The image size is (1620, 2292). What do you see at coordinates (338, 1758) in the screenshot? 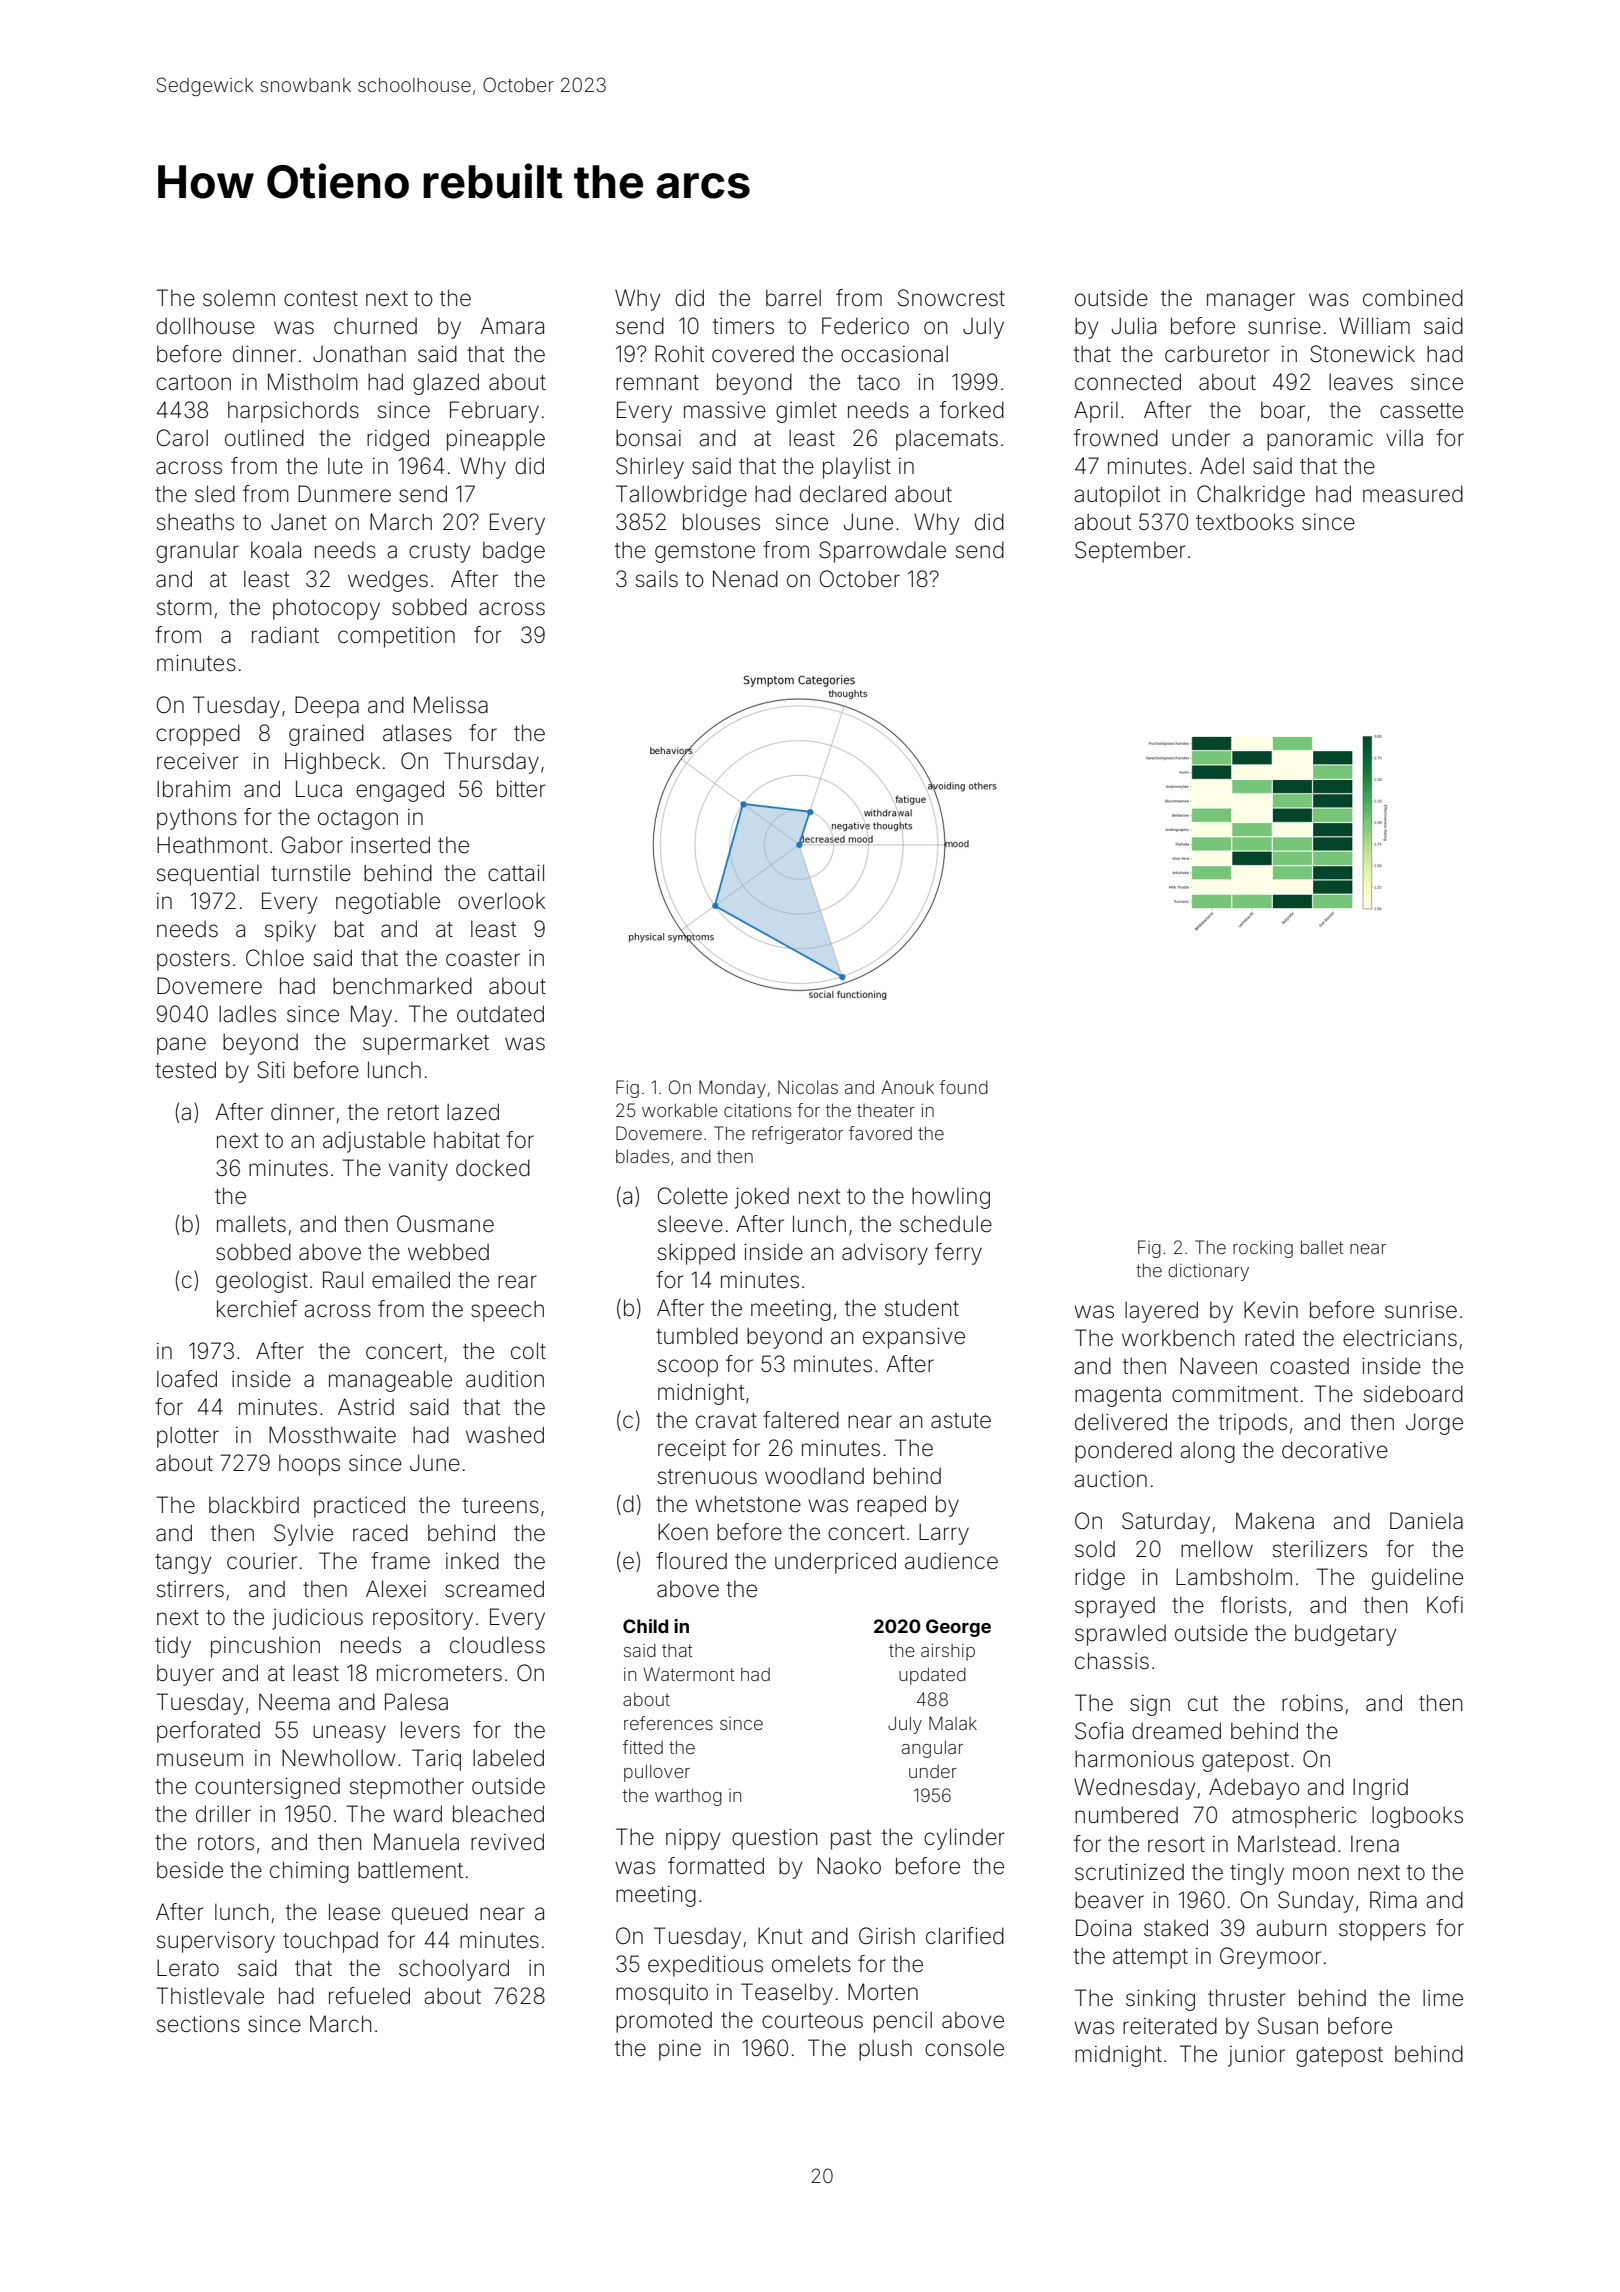
I see `Newhollow` at bounding box center [338, 1758].
